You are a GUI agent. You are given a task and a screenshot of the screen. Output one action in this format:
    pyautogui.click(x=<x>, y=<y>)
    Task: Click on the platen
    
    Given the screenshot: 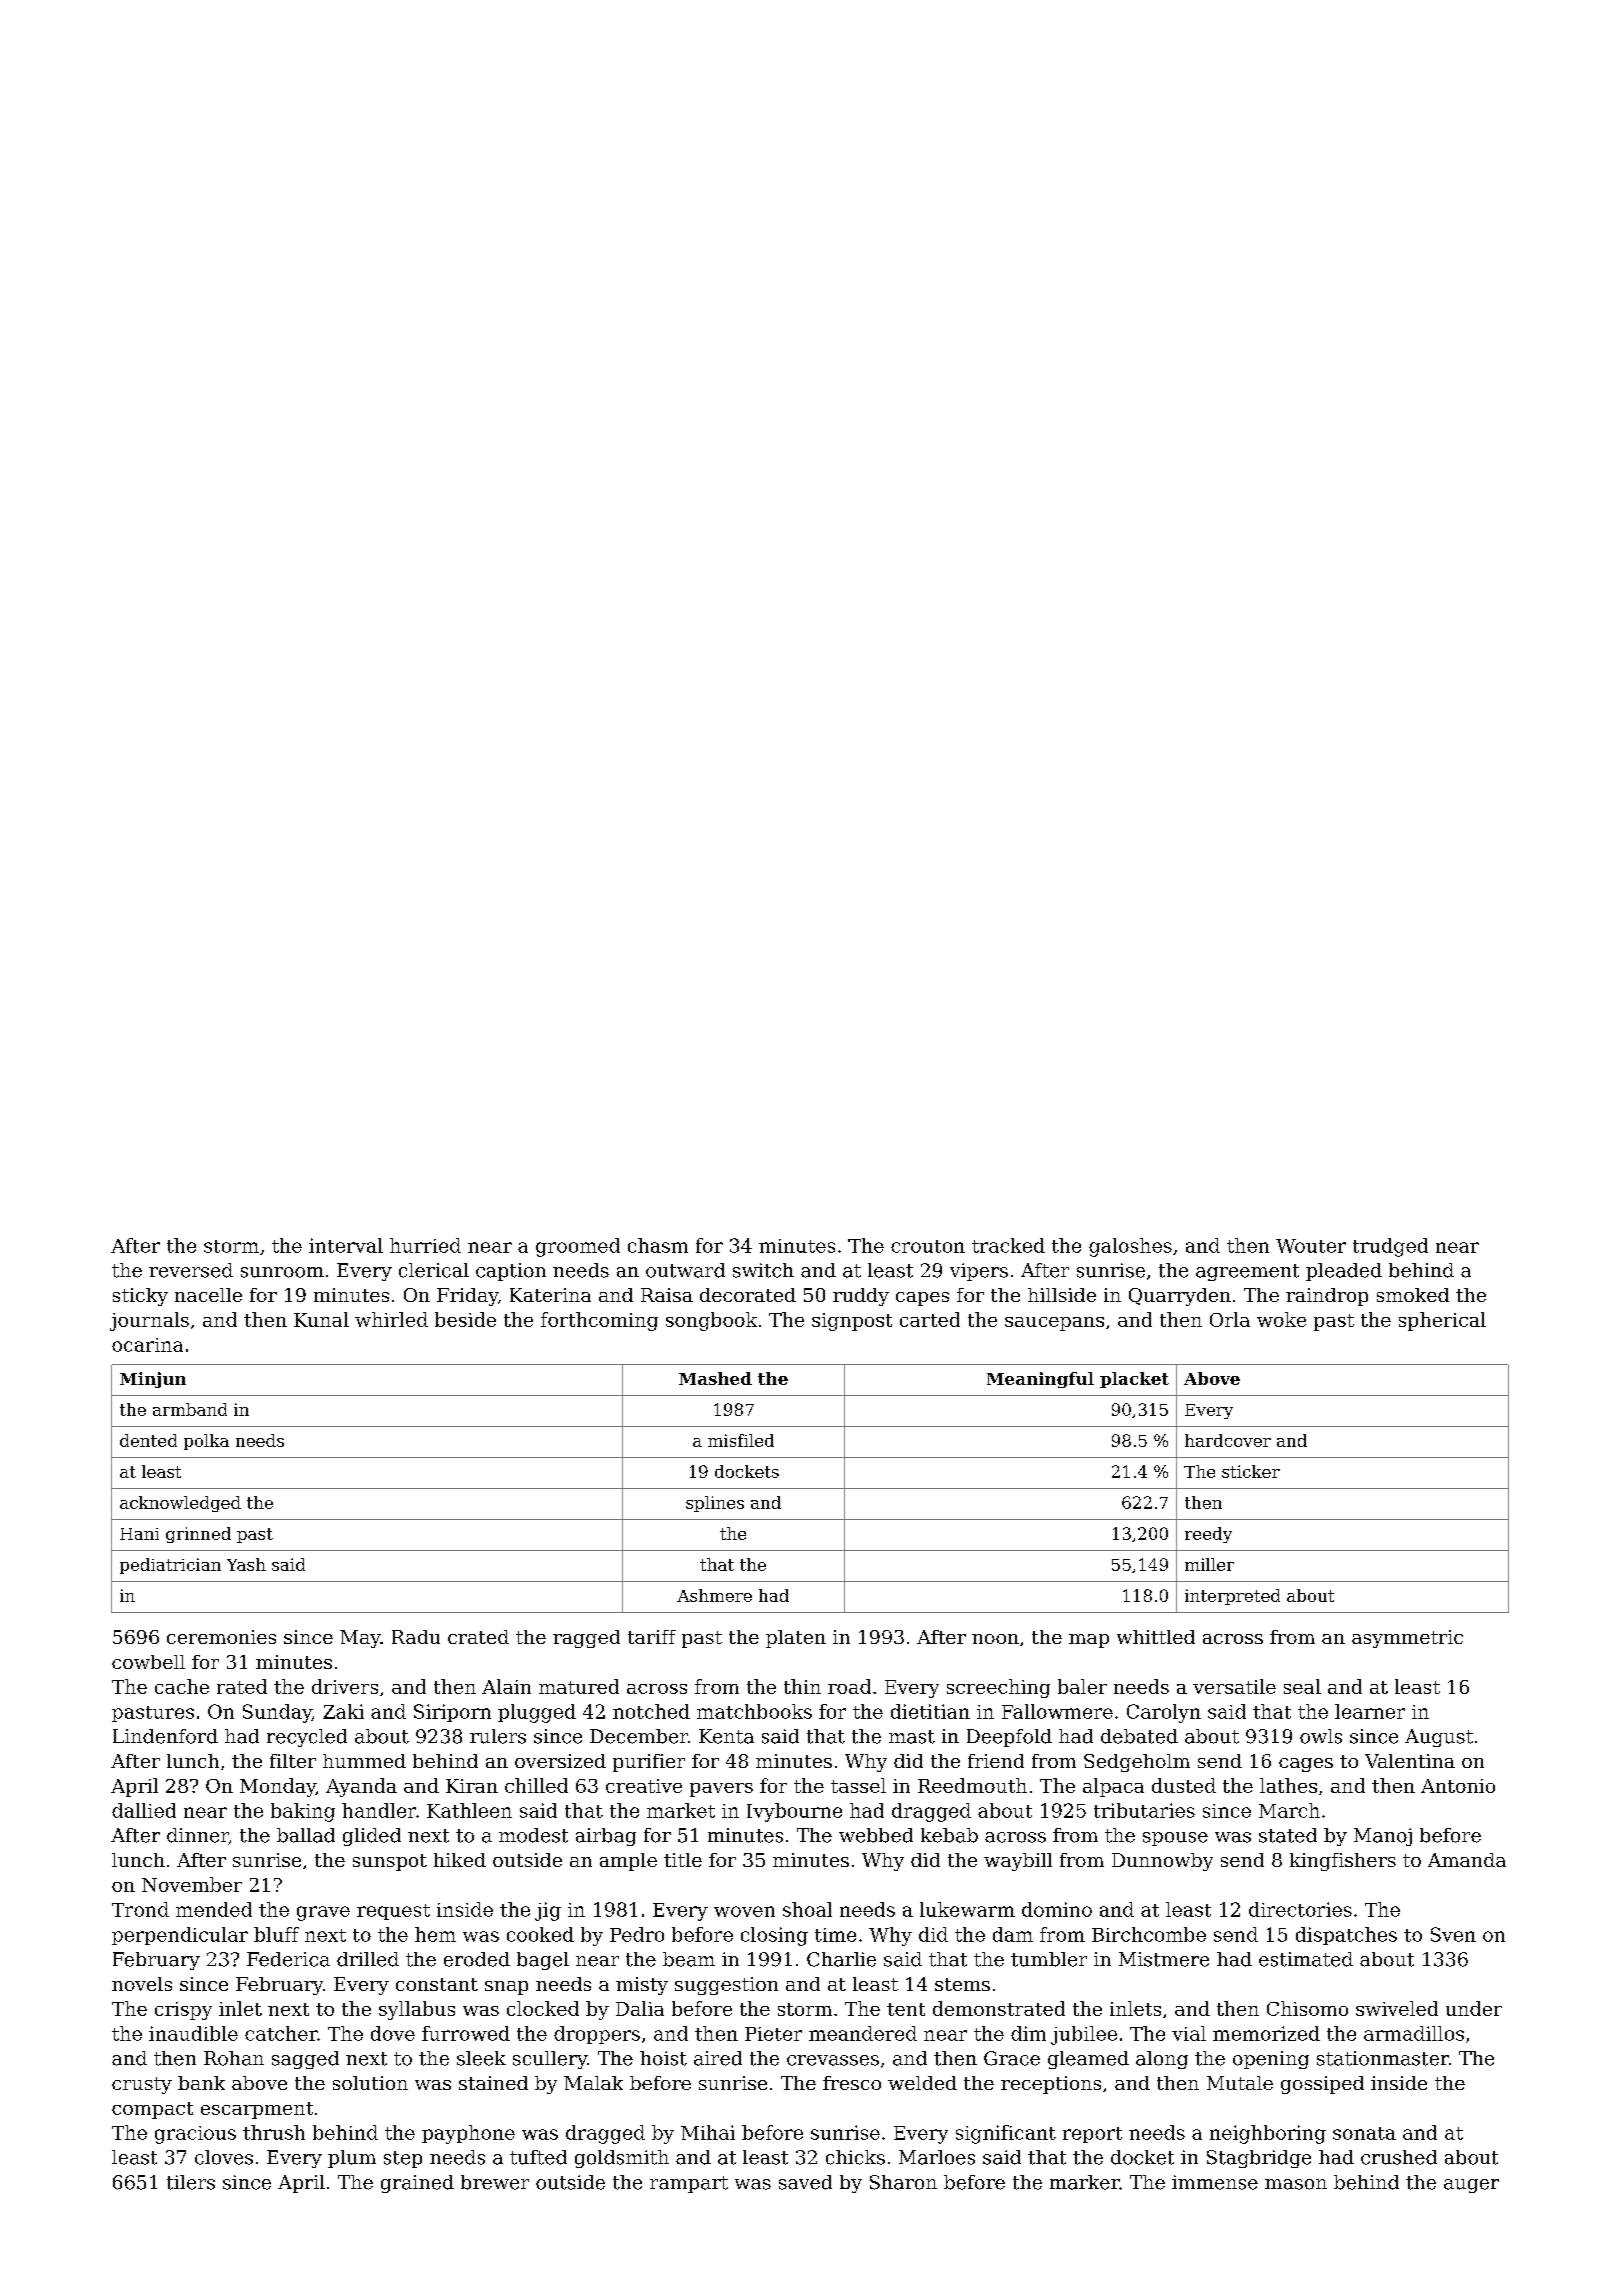 What is the action you would take?
    pyautogui.click(x=796, y=1639)
